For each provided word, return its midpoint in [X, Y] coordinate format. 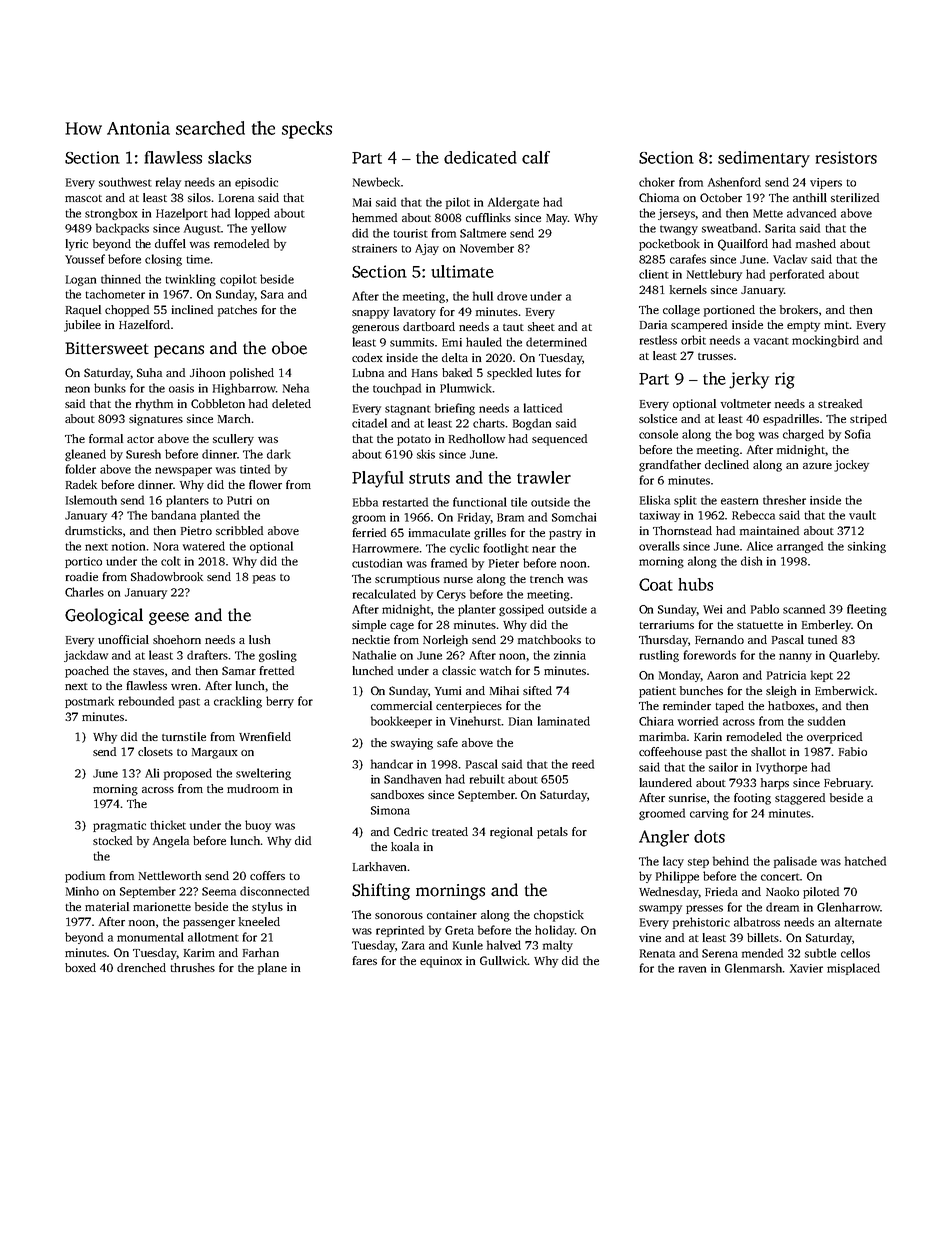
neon [77, 389]
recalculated [384, 594]
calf [536, 157]
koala [405, 846]
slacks [229, 157]
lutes [549, 372]
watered [204, 546]
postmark [89, 702]
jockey [851, 466]
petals [552, 833]
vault [862, 515]
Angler [664, 838]
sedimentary [764, 159]
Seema [219, 891]
